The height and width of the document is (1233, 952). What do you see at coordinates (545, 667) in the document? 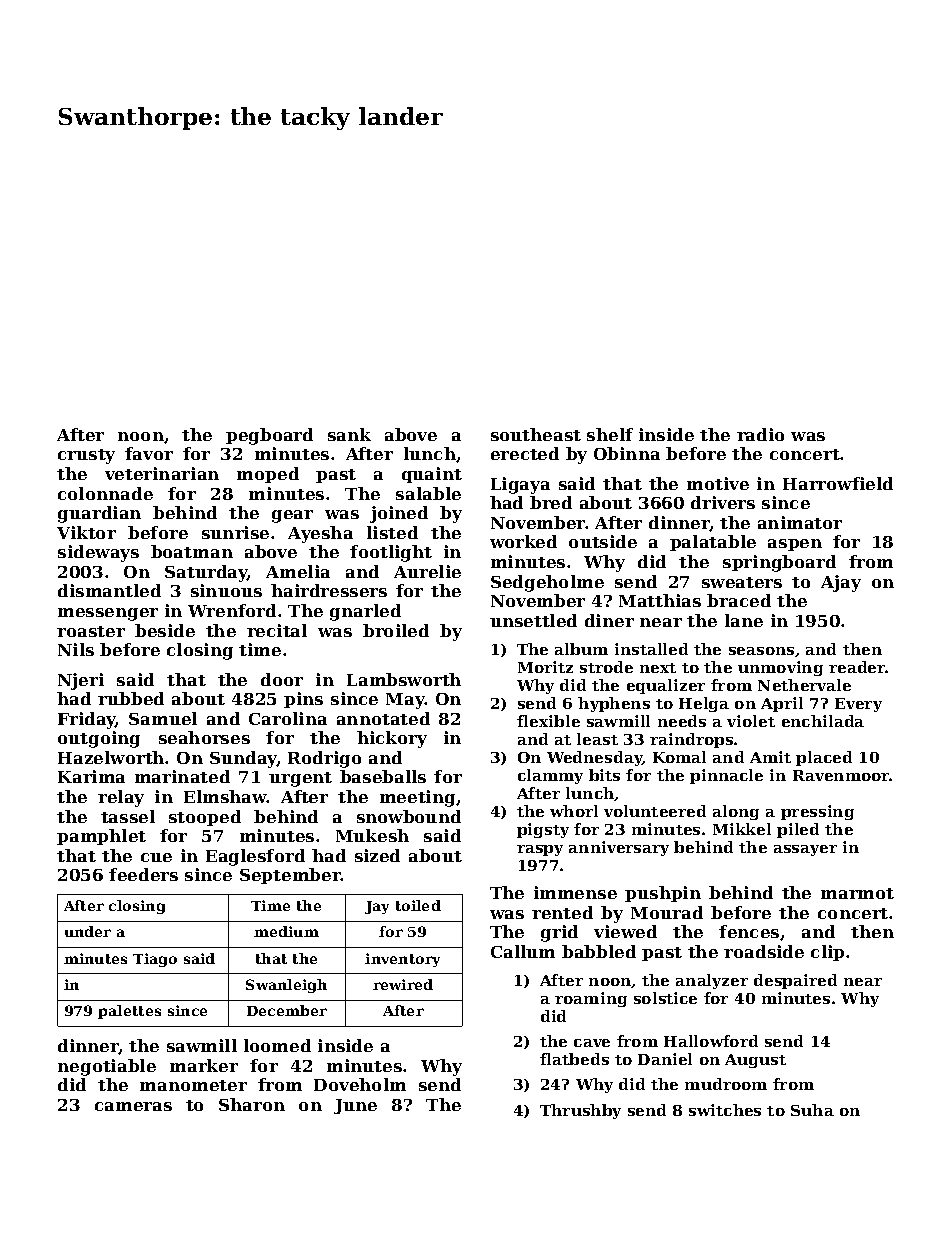
I see `Moritz` at bounding box center [545, 667].
